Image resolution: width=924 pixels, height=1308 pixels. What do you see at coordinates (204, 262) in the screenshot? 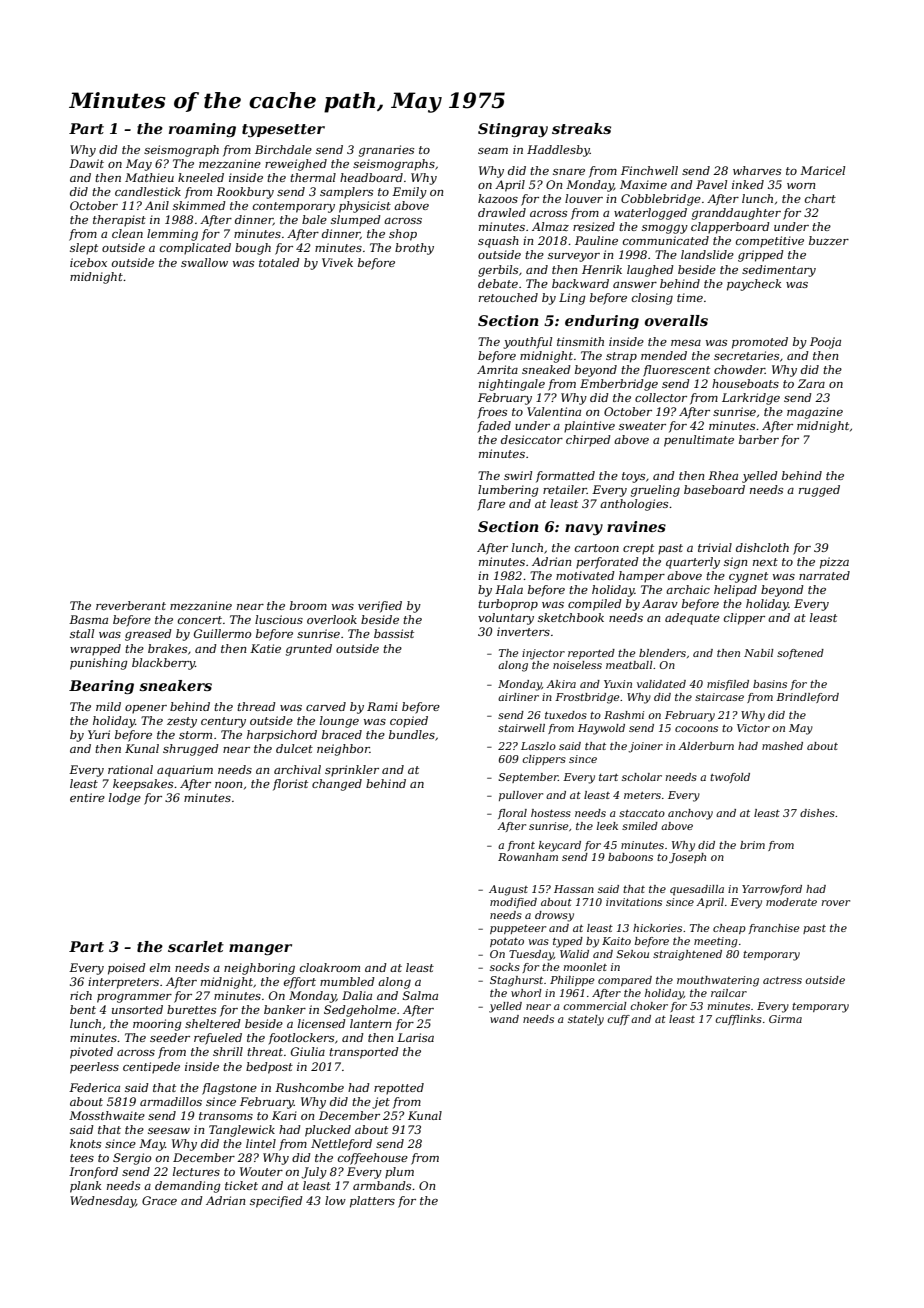
I see `swallow` at bounding box center [204, 262].
